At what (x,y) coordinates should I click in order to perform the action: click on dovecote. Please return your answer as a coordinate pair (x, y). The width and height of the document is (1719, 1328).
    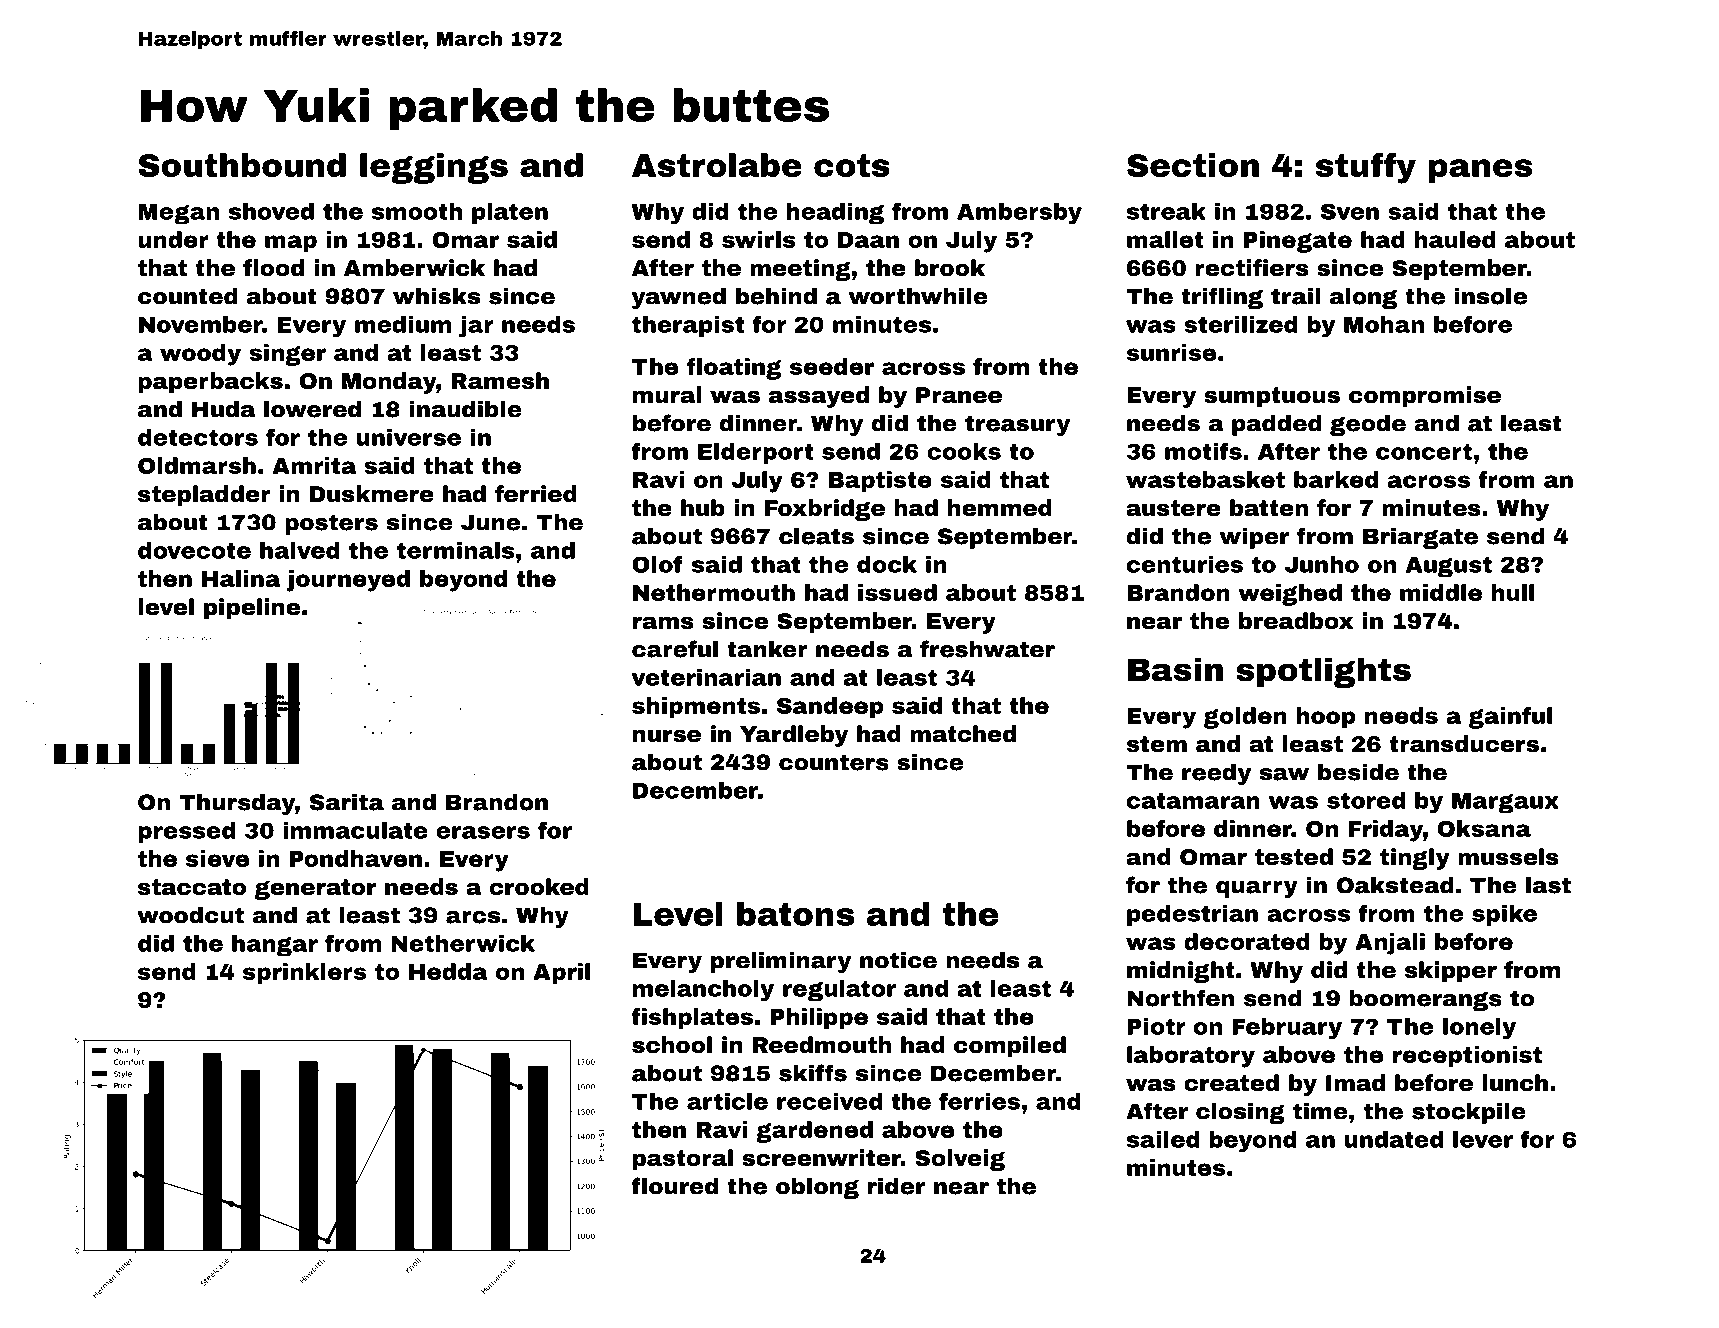
    Looking at the image, I should click on (194, 550).
